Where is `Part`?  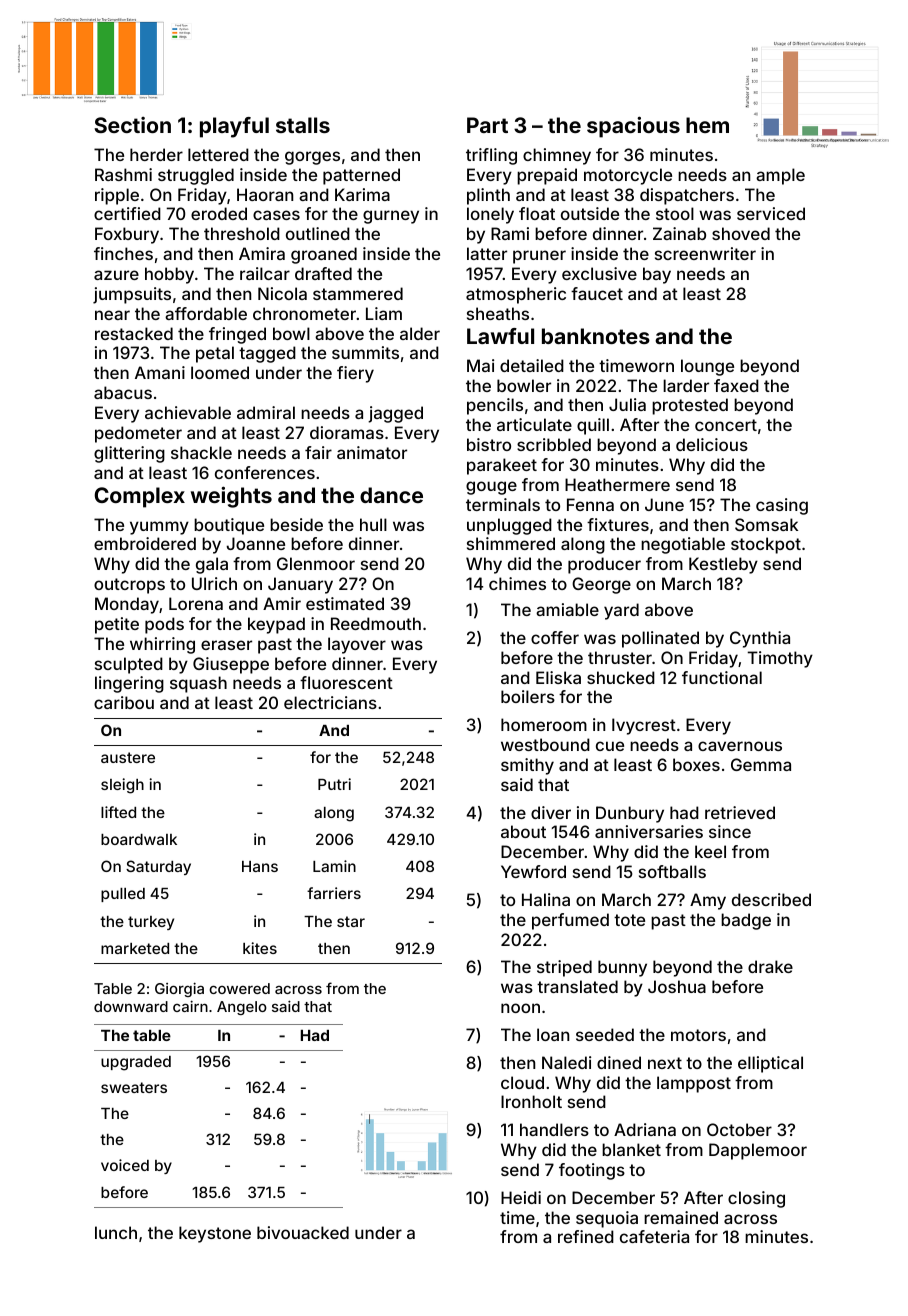
Part is located at coordinates (487, 125).
